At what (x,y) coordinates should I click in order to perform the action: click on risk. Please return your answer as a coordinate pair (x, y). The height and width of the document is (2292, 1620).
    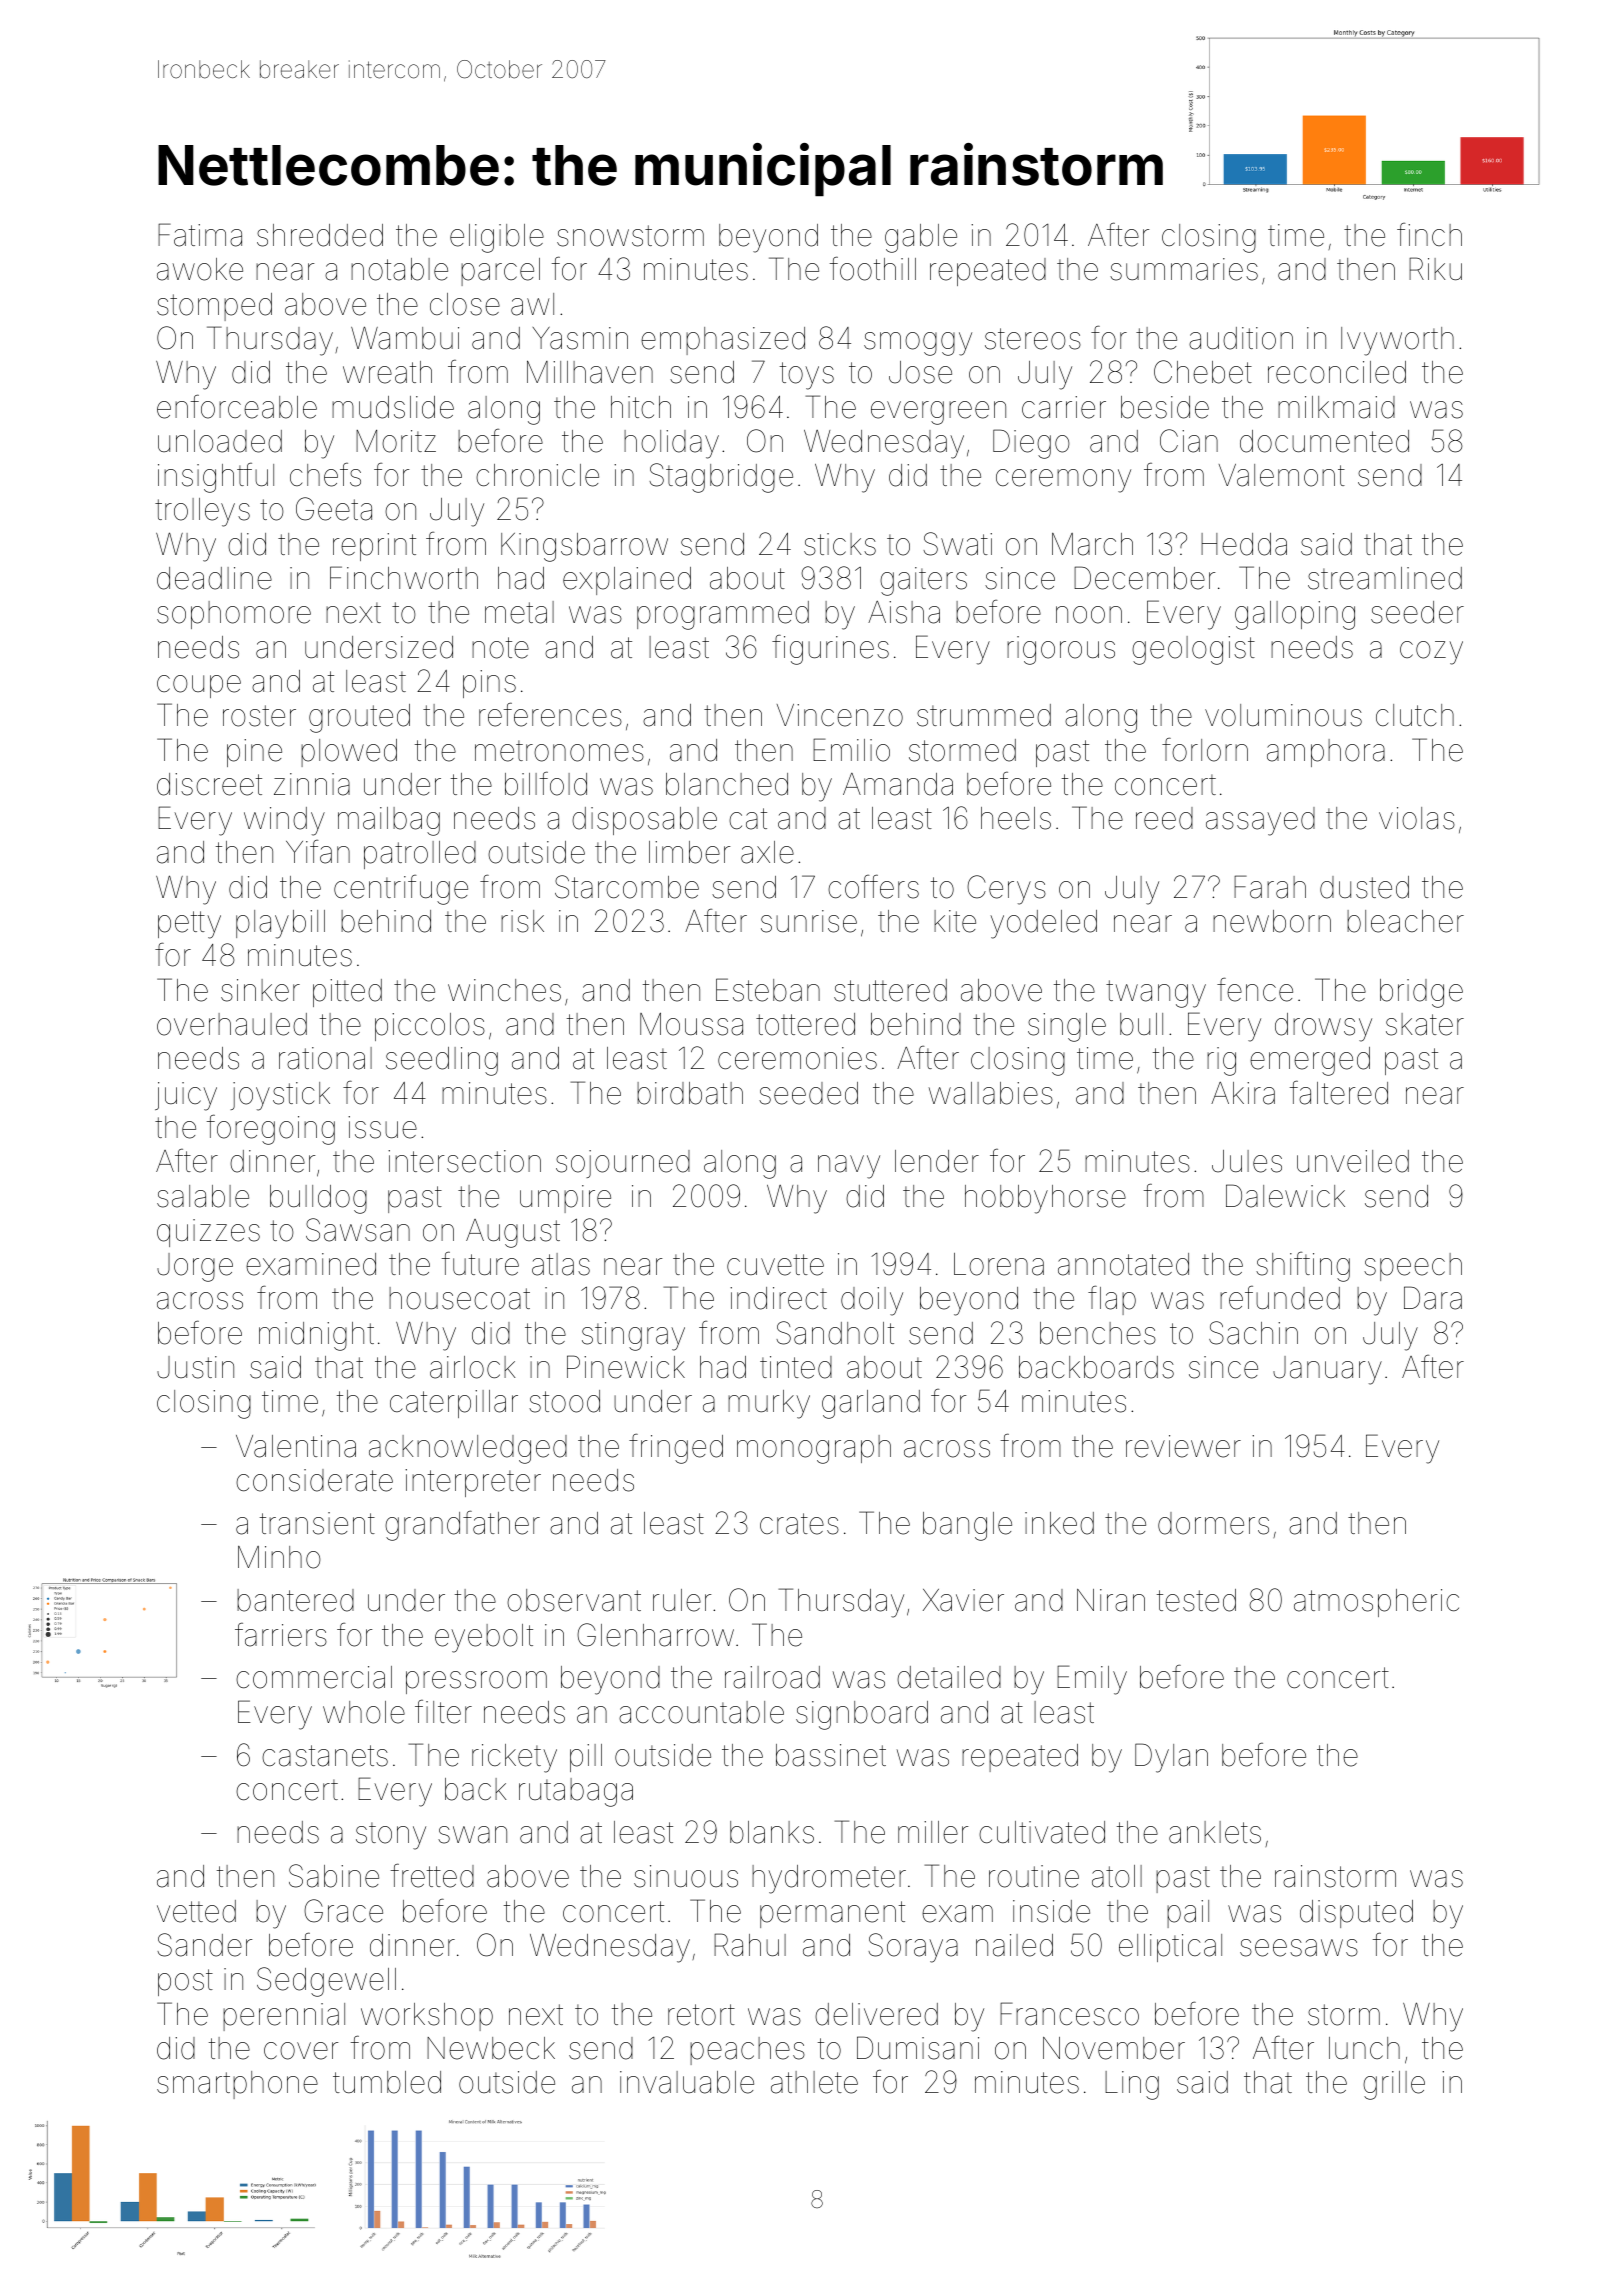
    Looking at the image, I should click on (522, 921).
